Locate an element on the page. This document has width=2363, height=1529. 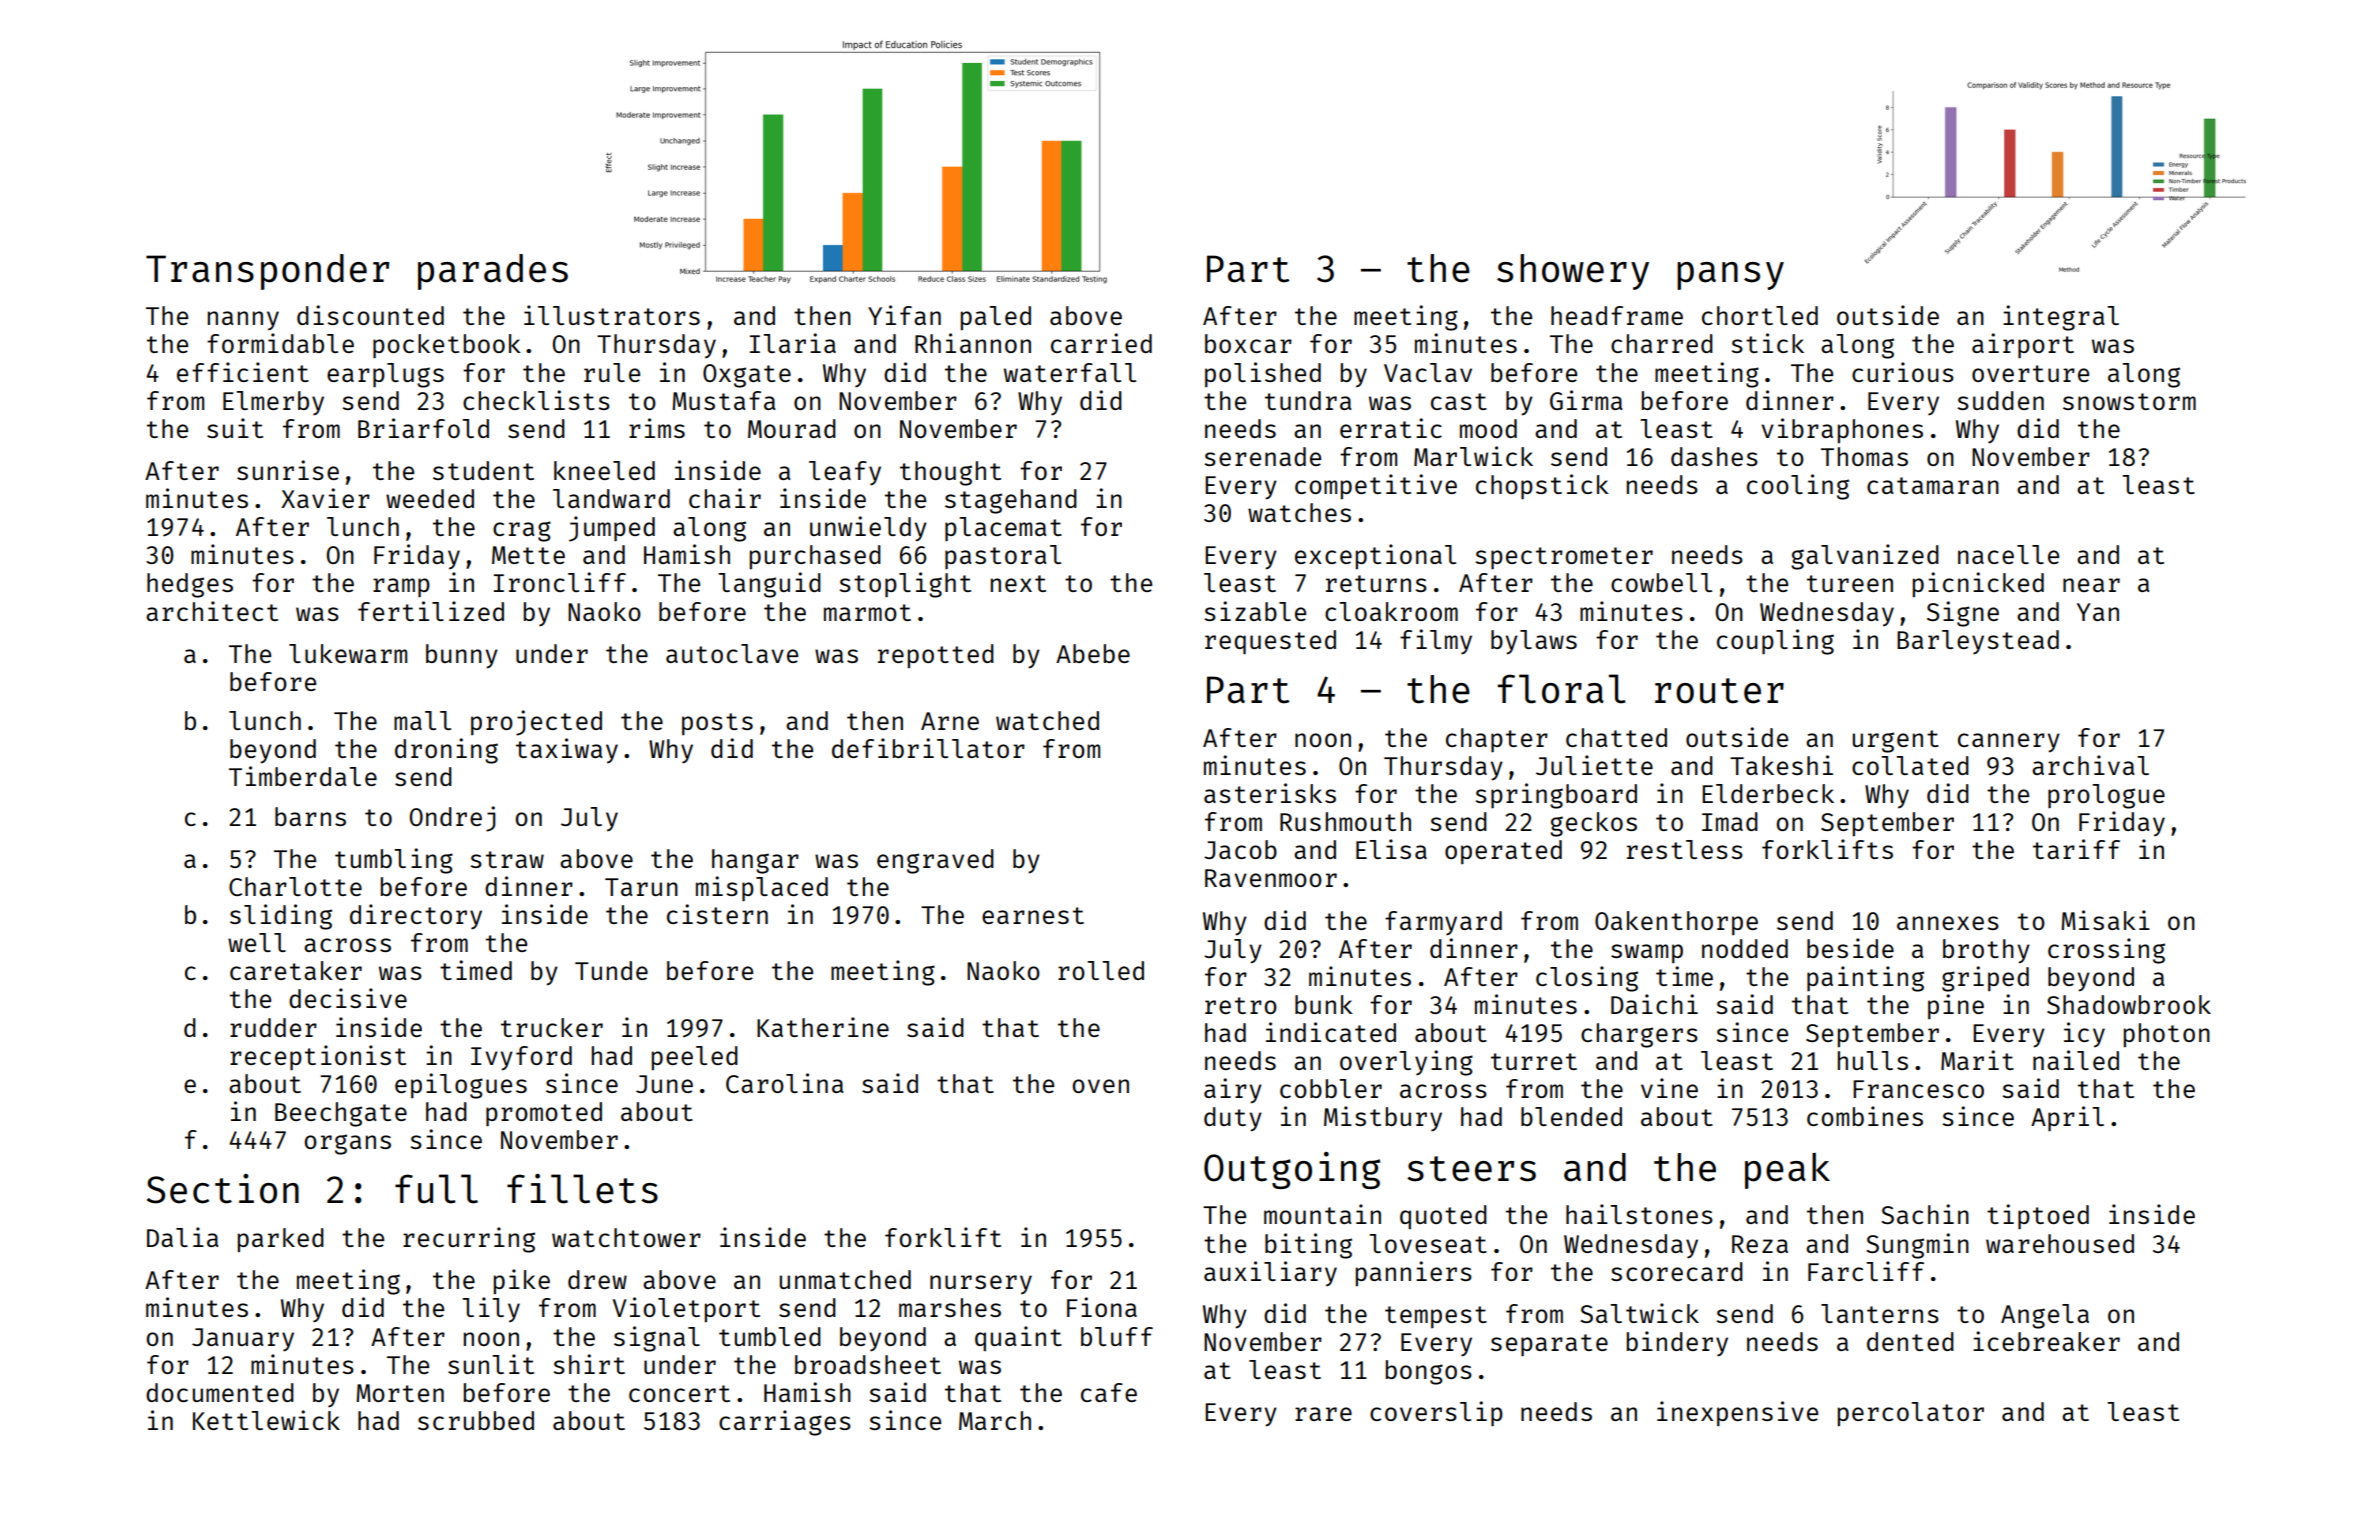
Oxgate is located at coordinates (747, 376).
